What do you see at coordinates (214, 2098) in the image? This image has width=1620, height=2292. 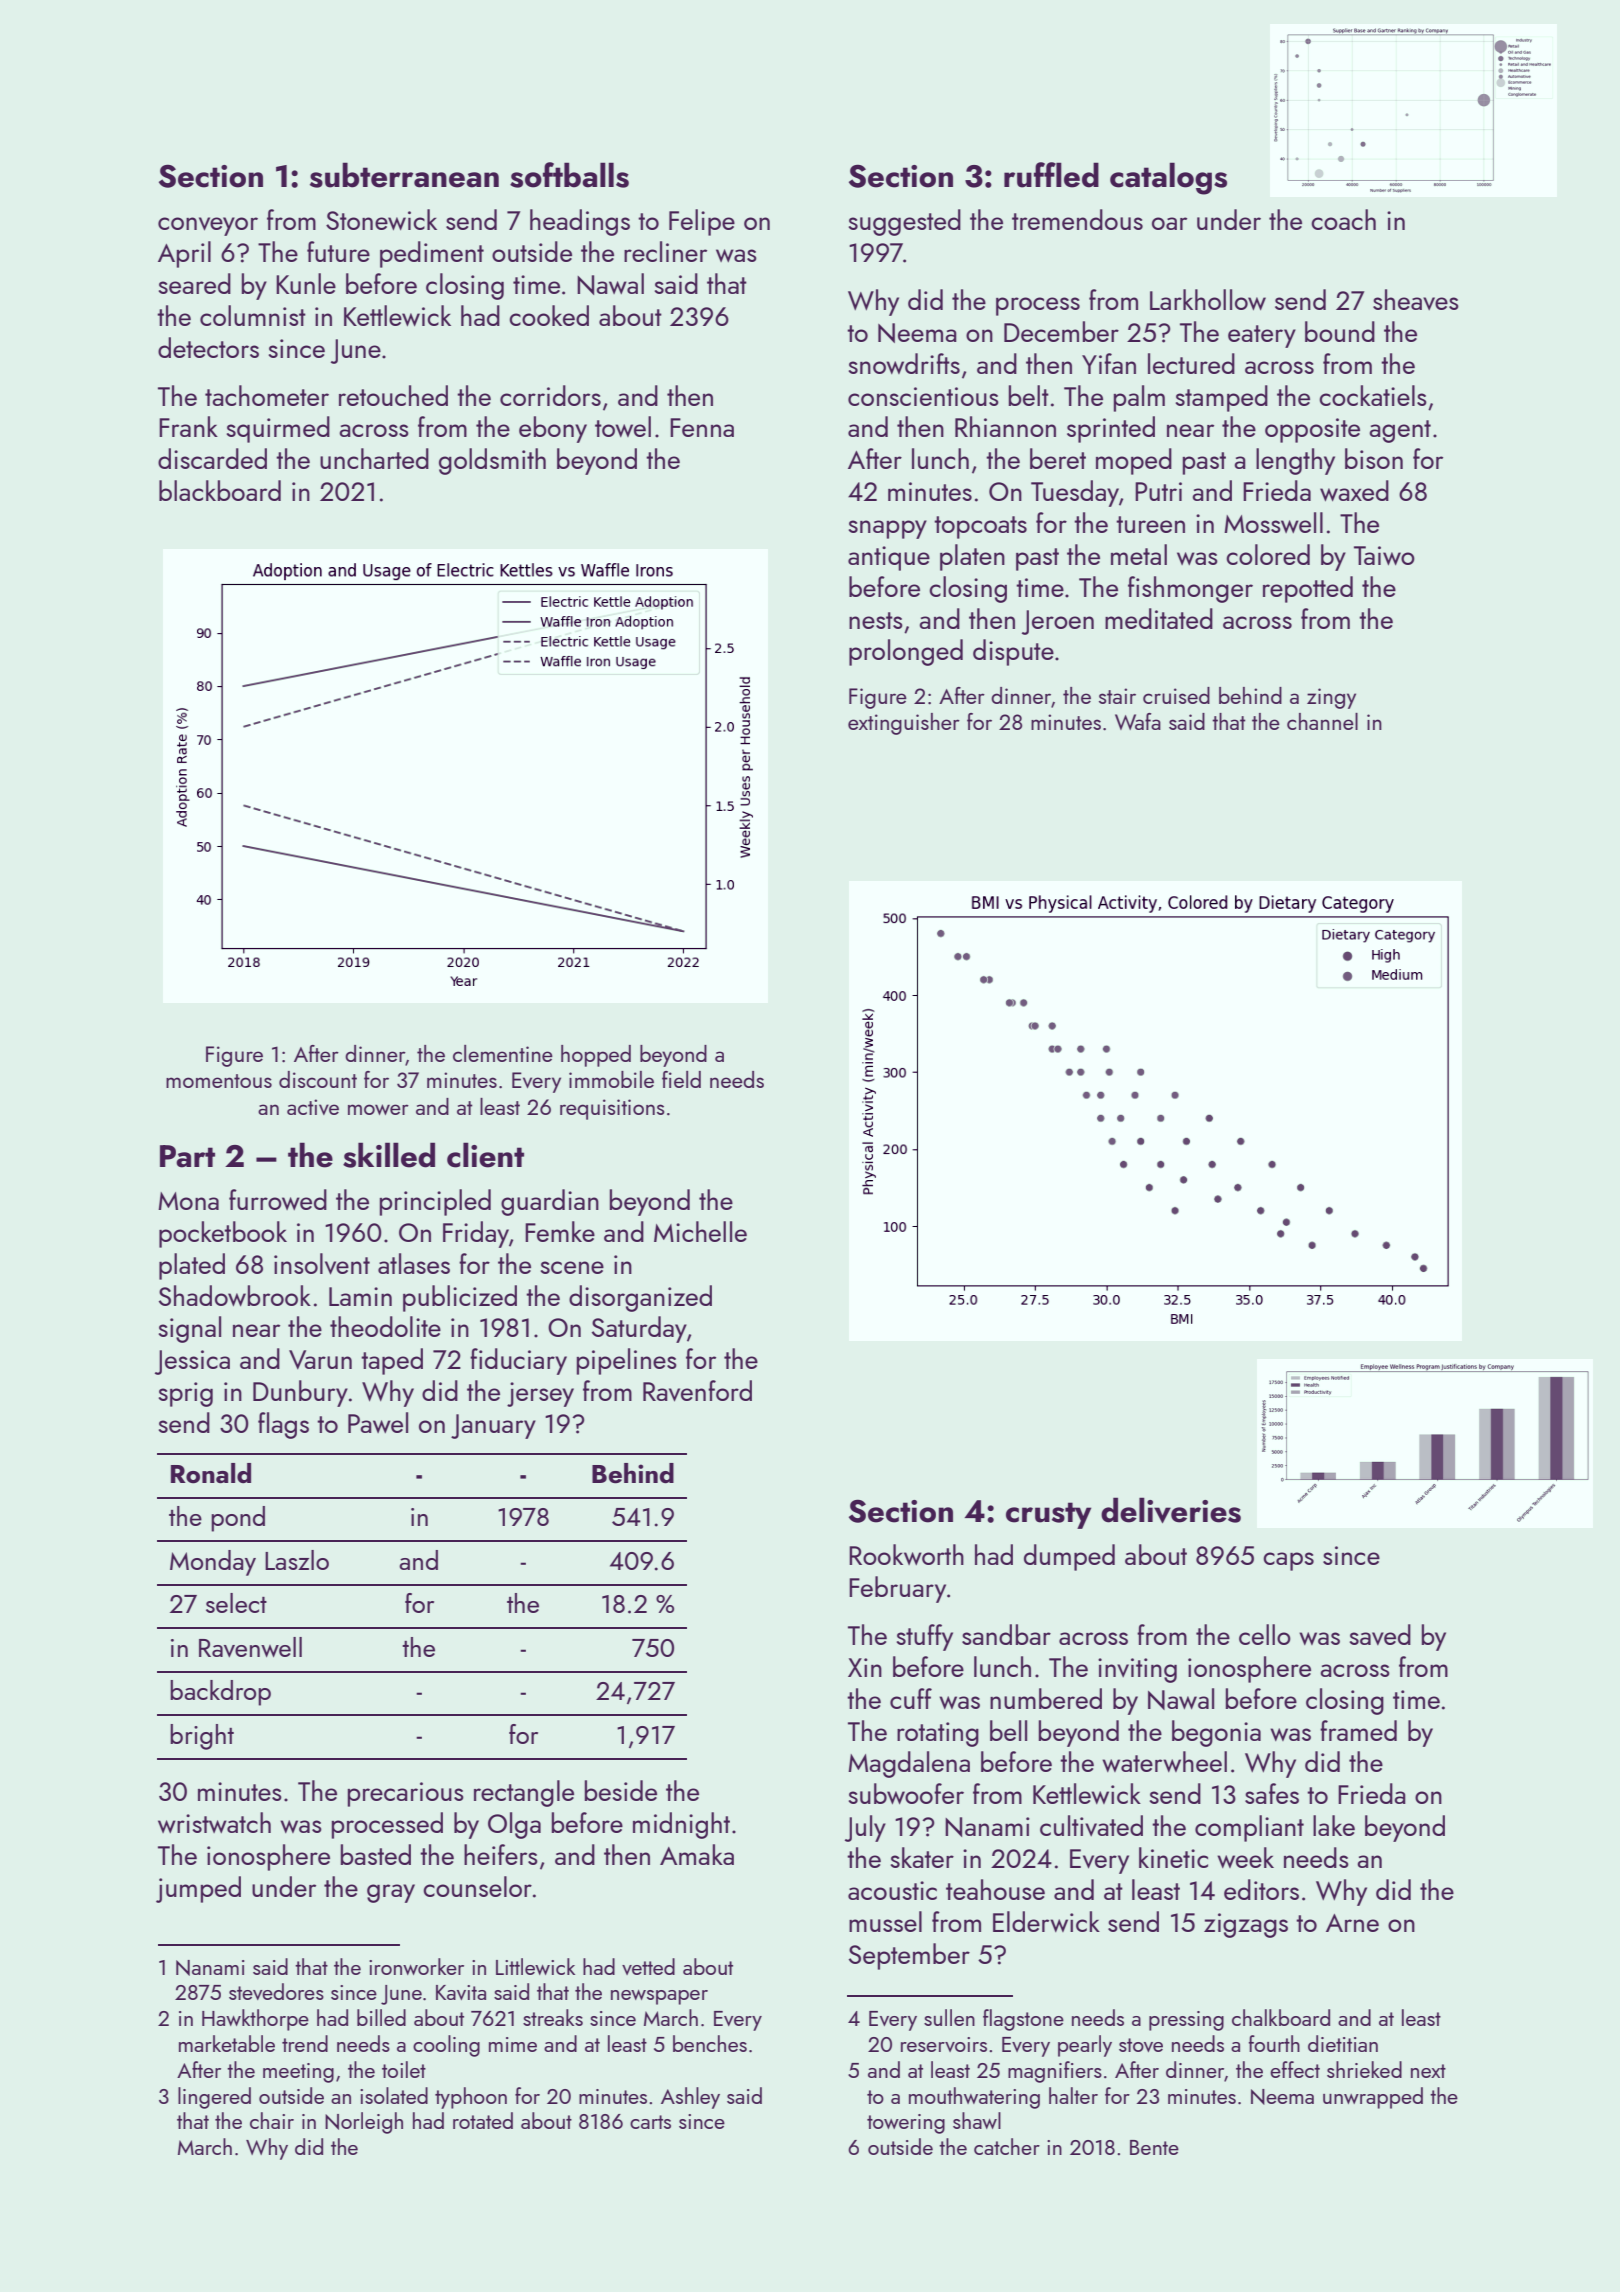 I see `lingered` at bounding box center [214, 2098].
